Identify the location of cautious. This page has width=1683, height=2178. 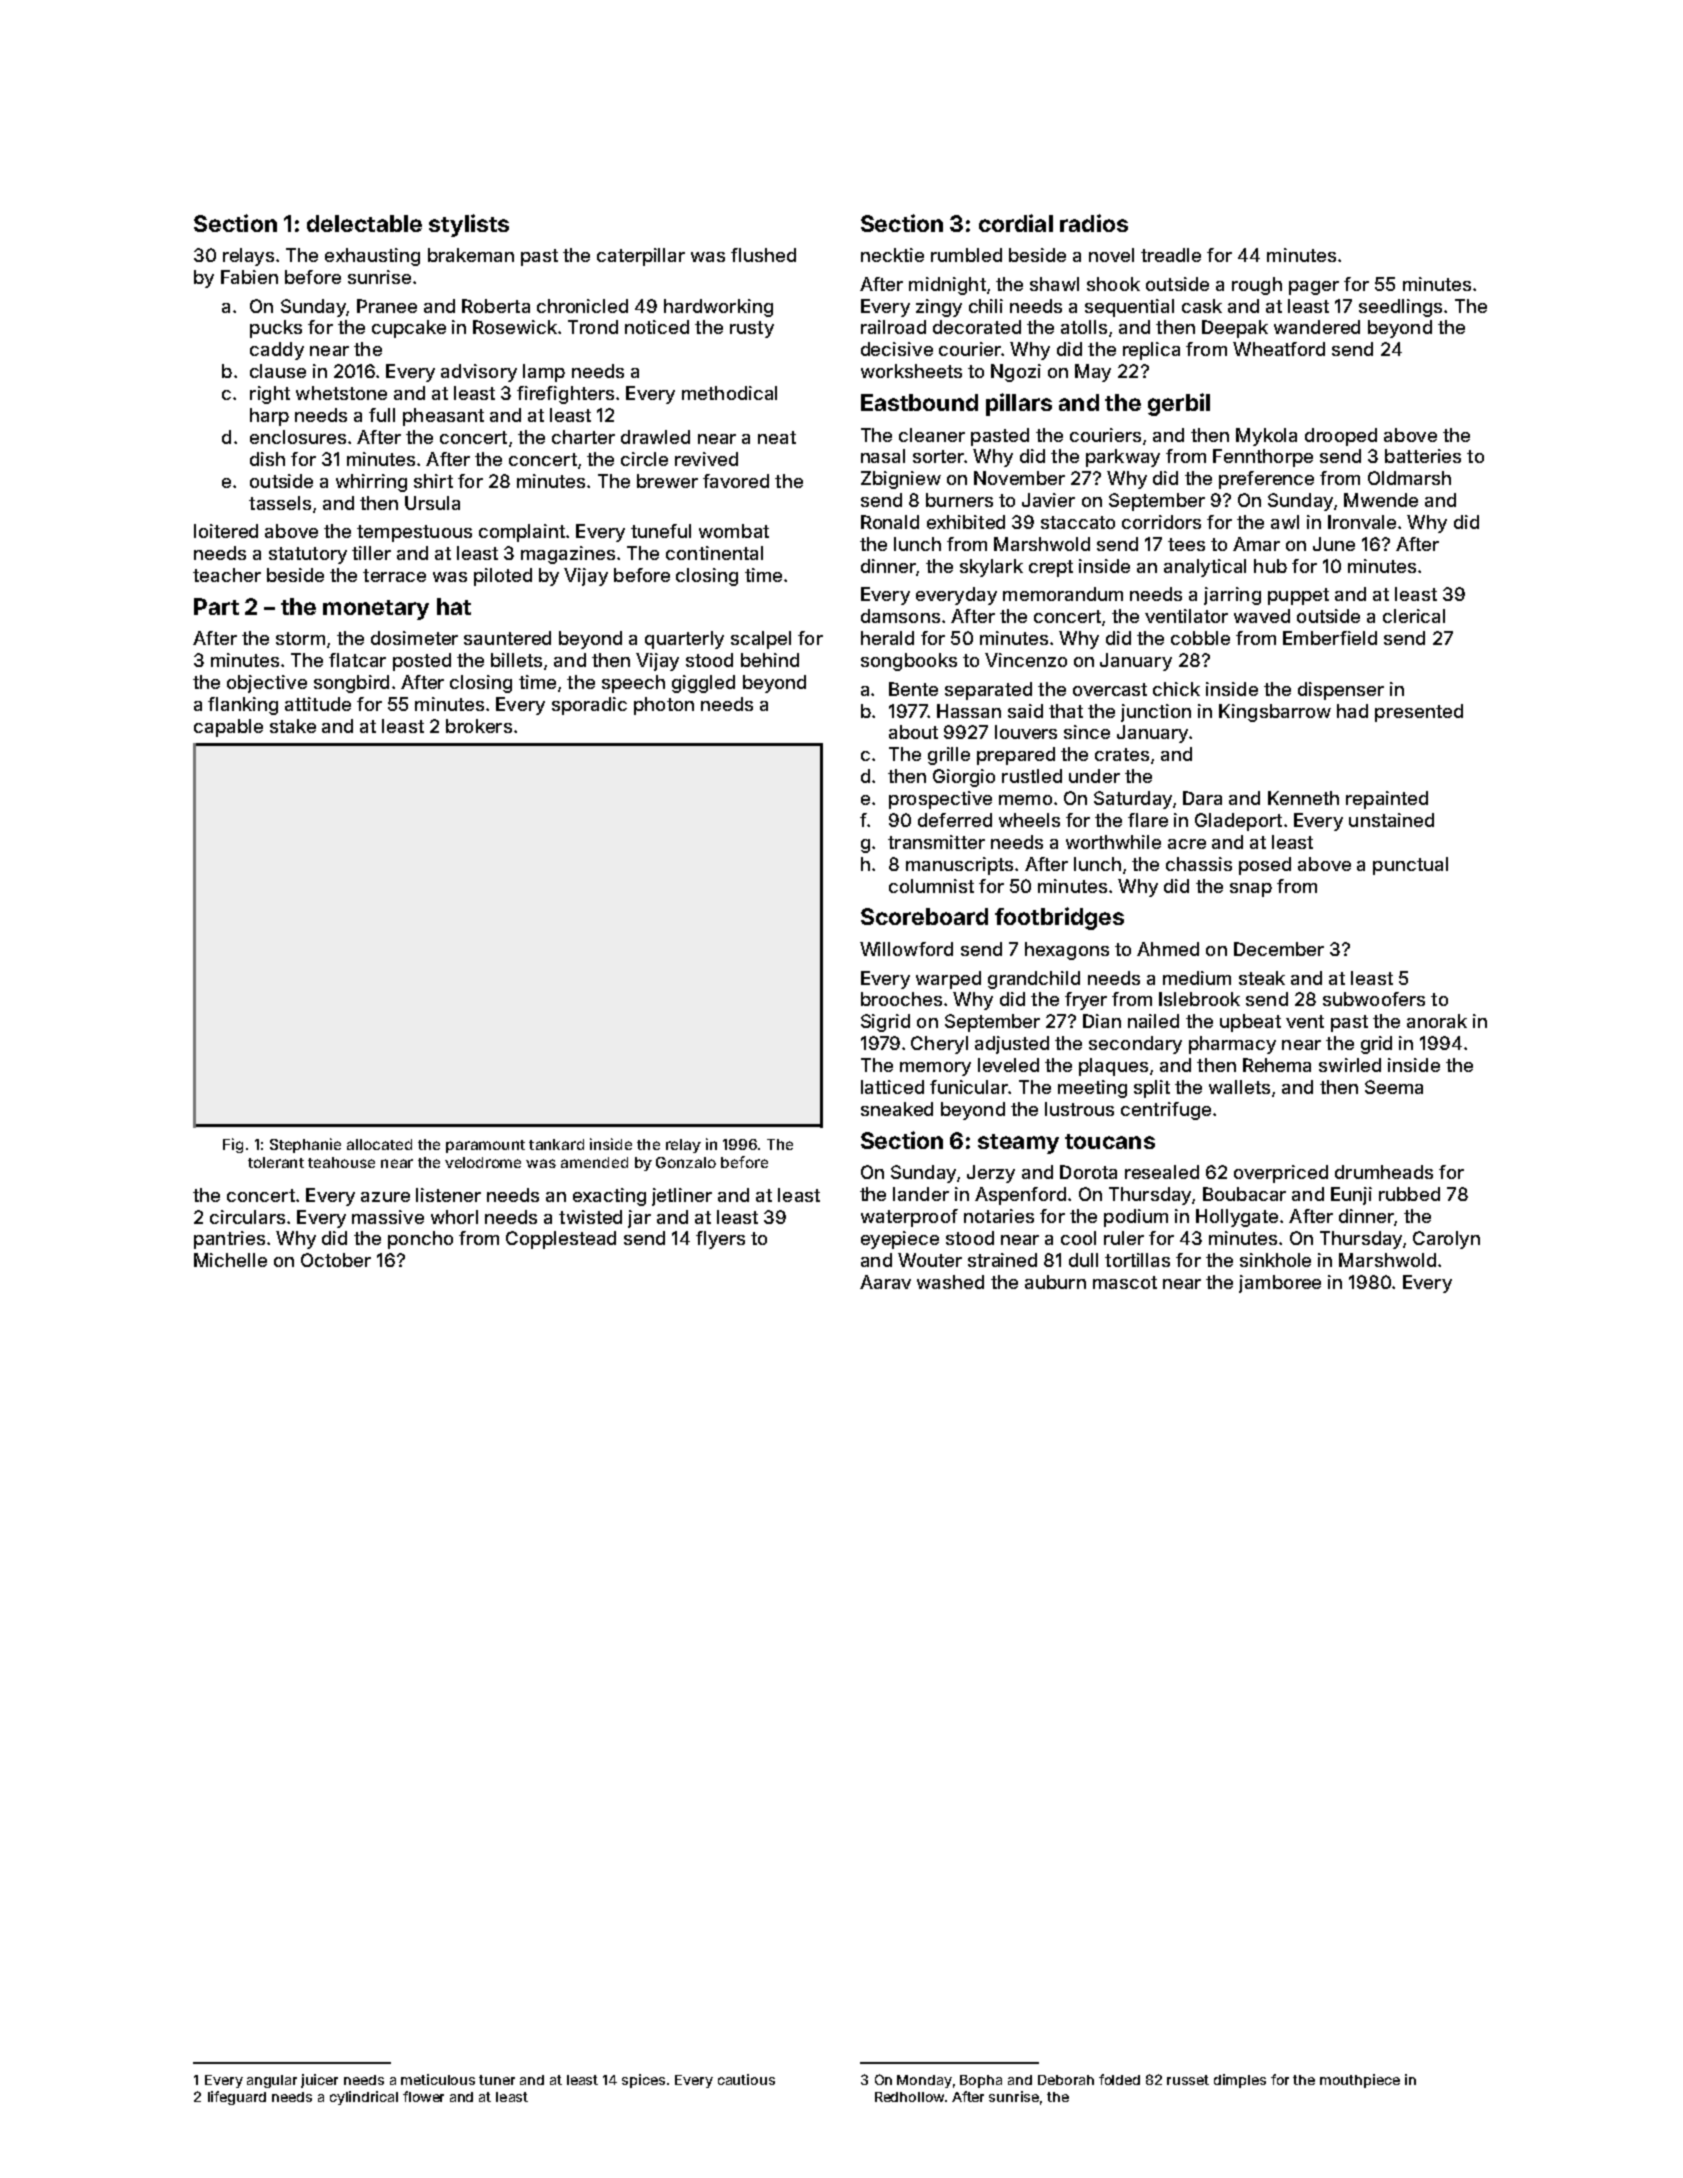
(746, 2079).
